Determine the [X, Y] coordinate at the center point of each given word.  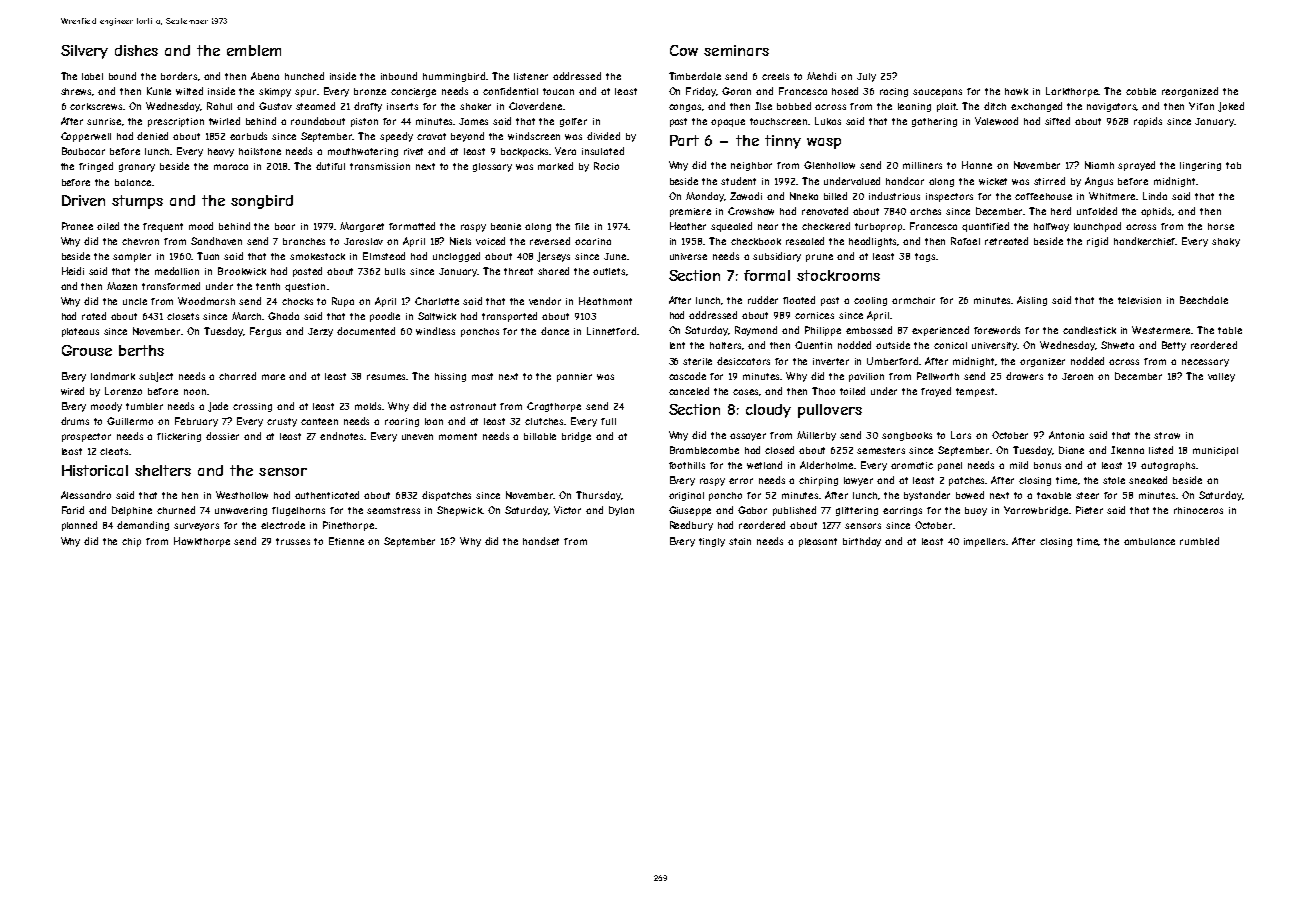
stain [740, 541]
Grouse [87, 350]
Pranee [77, 226]
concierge [413, 92]
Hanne [977, 165]
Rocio [606, 166]
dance [555, 331]
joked [1231, 107]
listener [531, 76]
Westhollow [242, 495]
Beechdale [1204, 300]
